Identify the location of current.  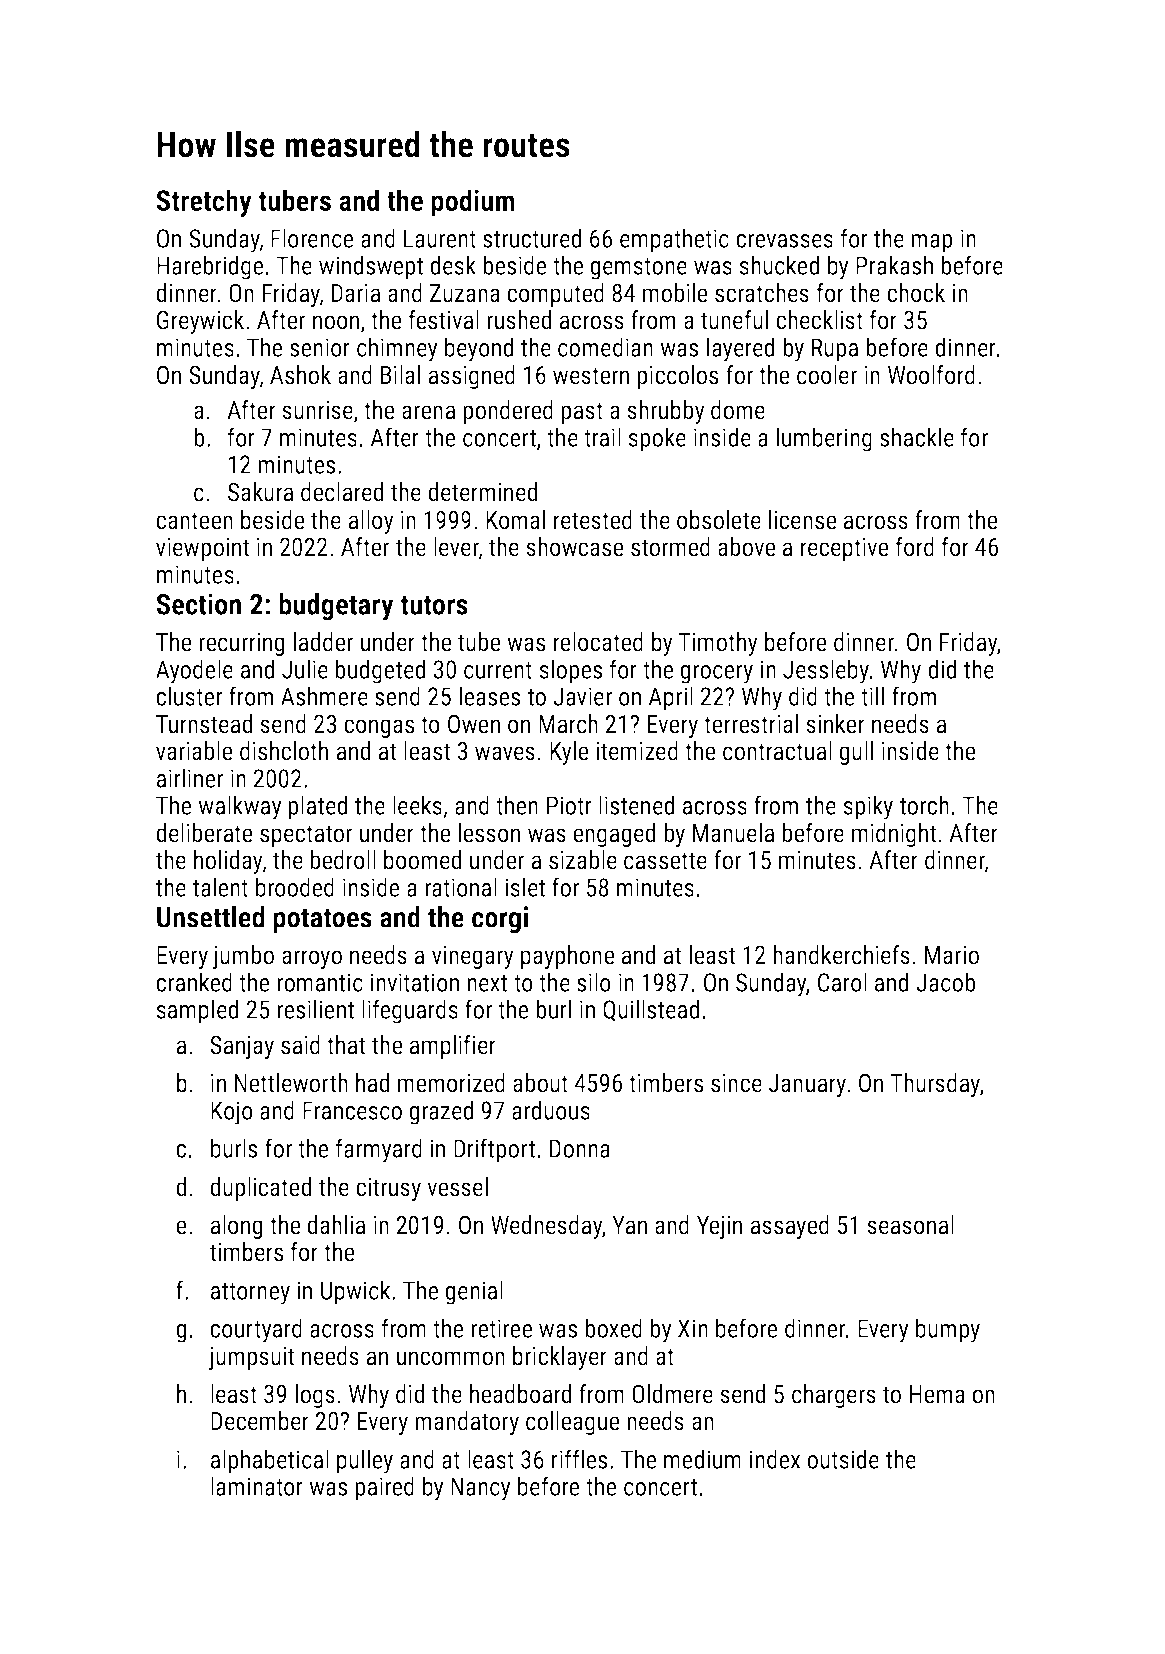
(498, 670).
